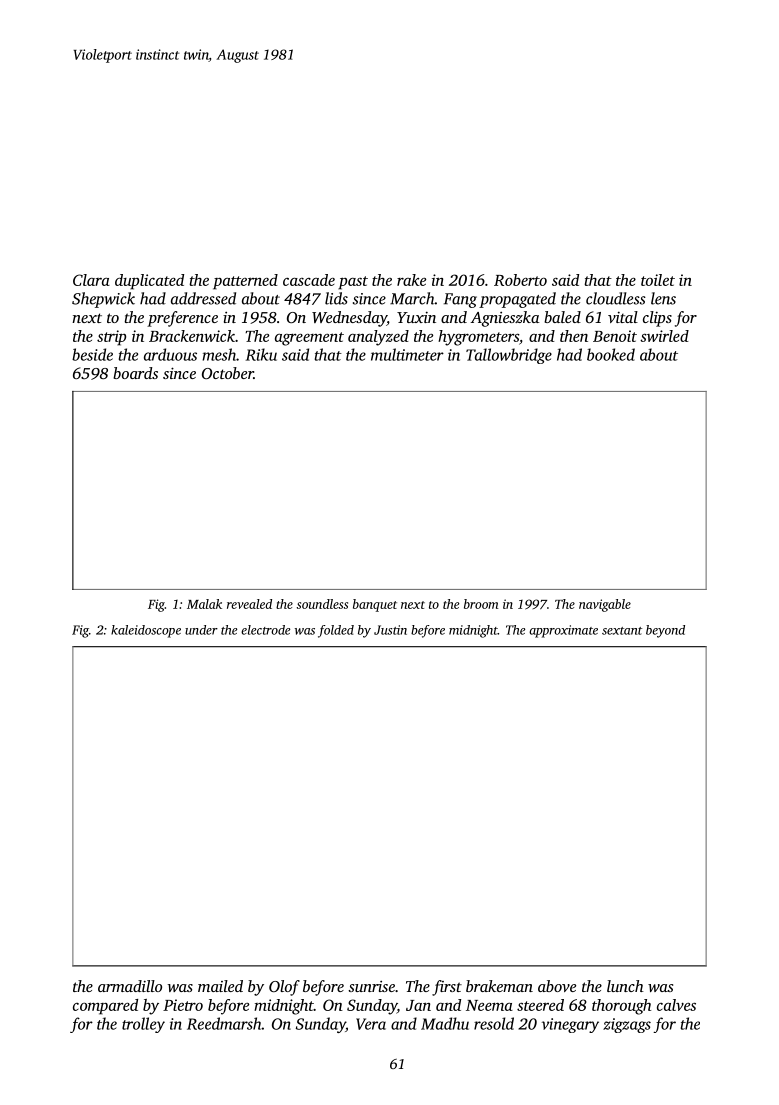  I want to click on trolley, so click(143, 1025).
